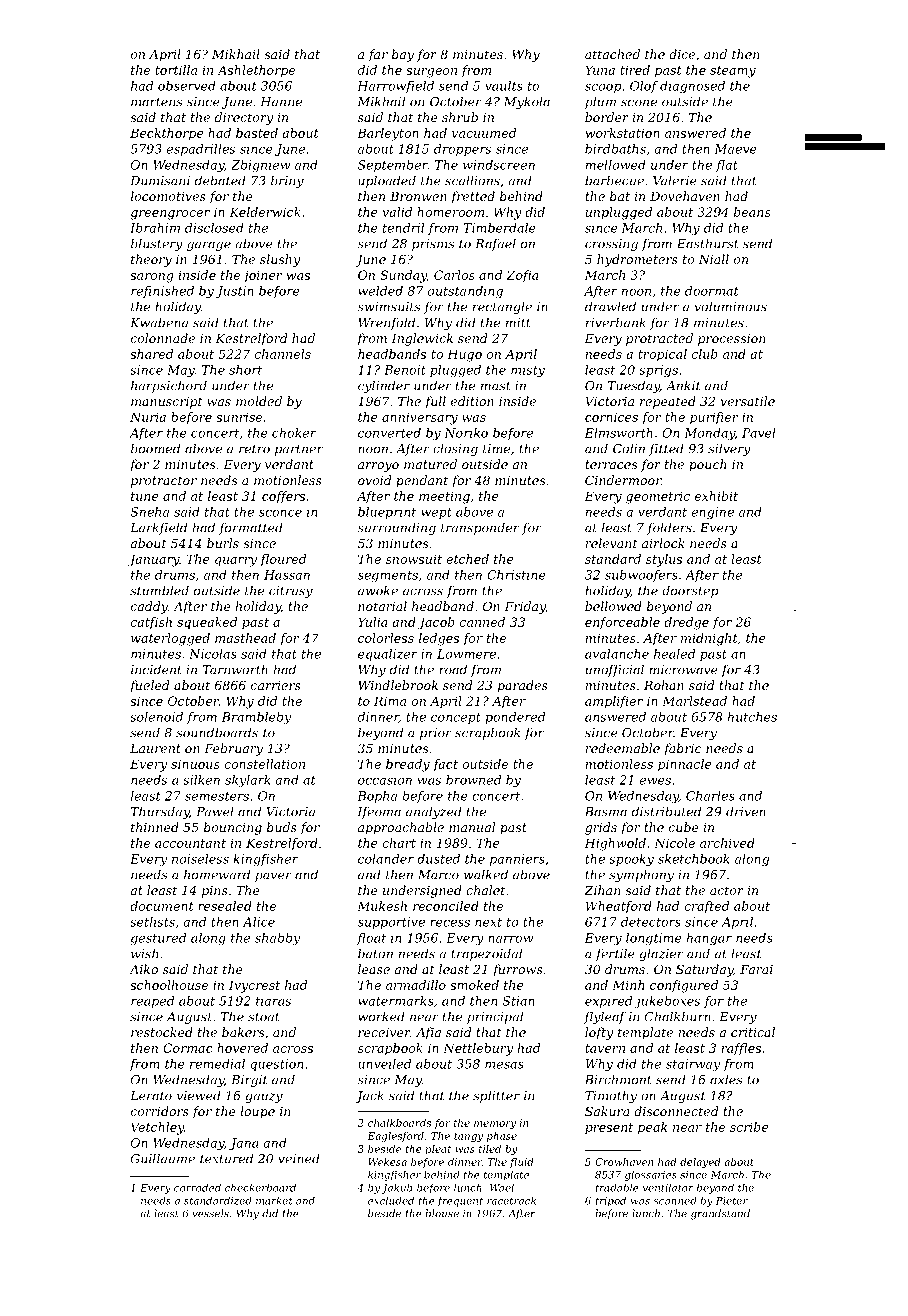 The image size is (908, 1316). I want to click on manuscript, so click(167, 403).
